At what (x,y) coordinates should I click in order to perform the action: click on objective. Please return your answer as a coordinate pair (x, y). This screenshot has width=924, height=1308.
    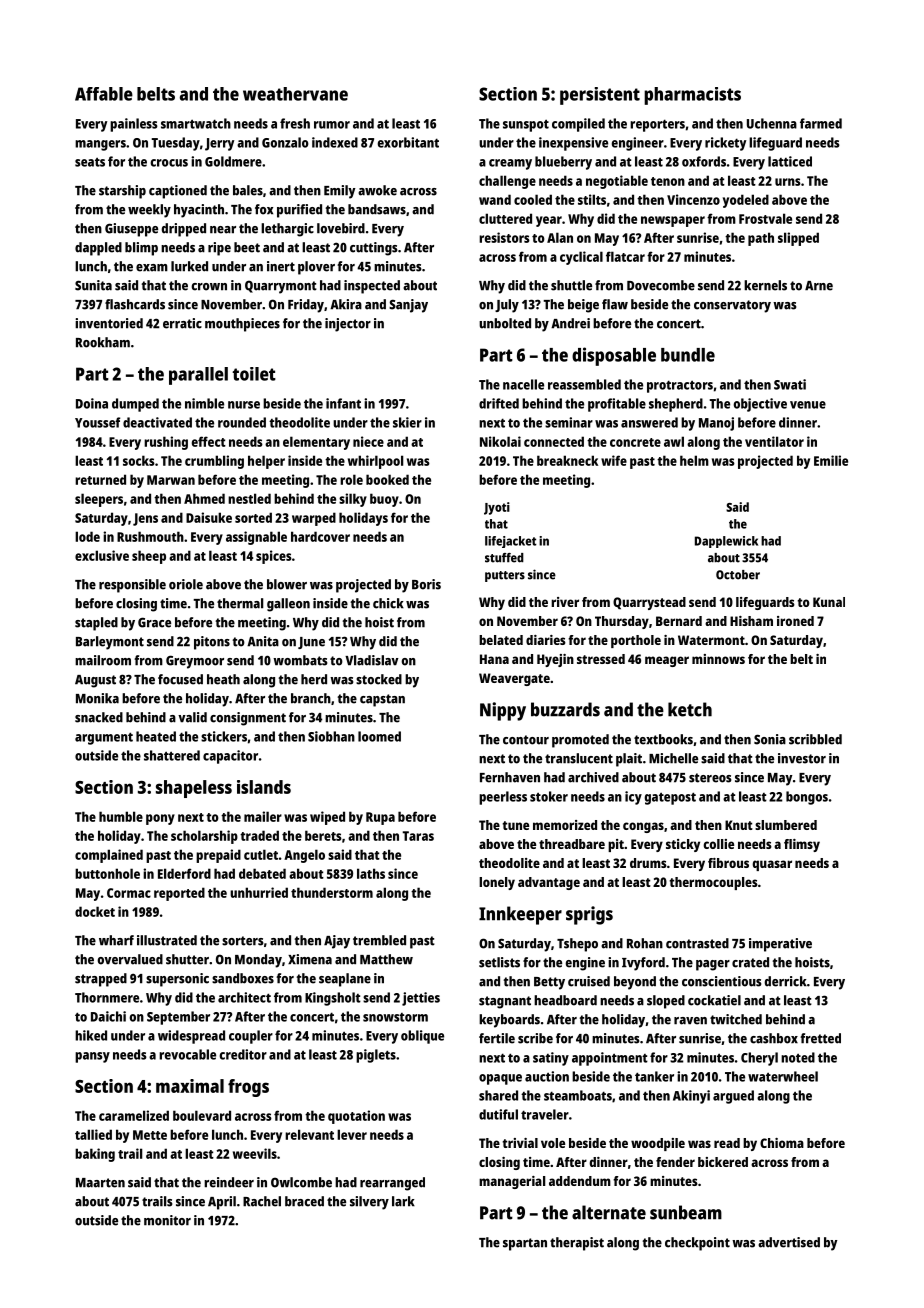
    Looking at the image, I should click on (760, 405).
